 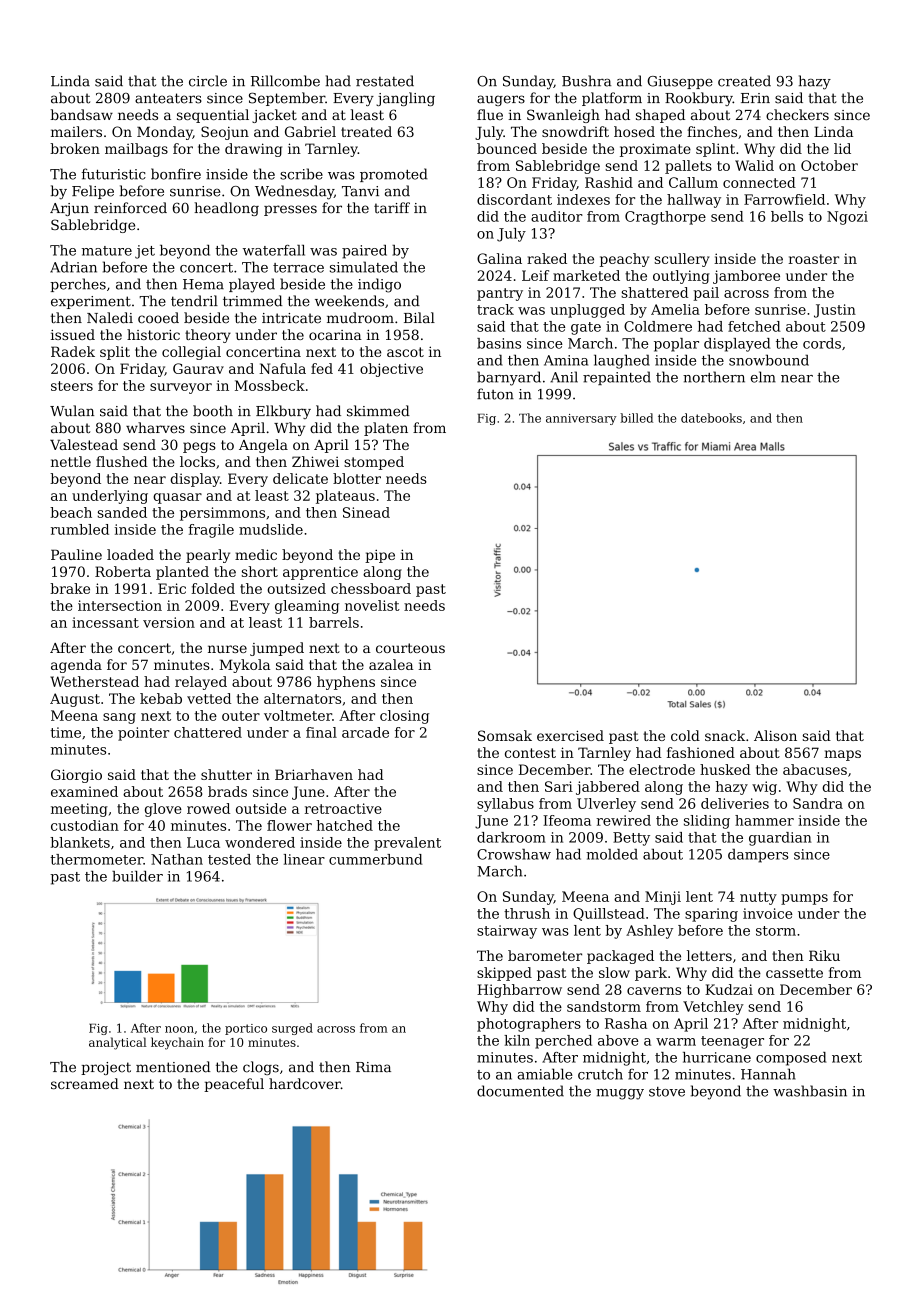 I want to click on washbasin, so click(x=810, y=1091).
